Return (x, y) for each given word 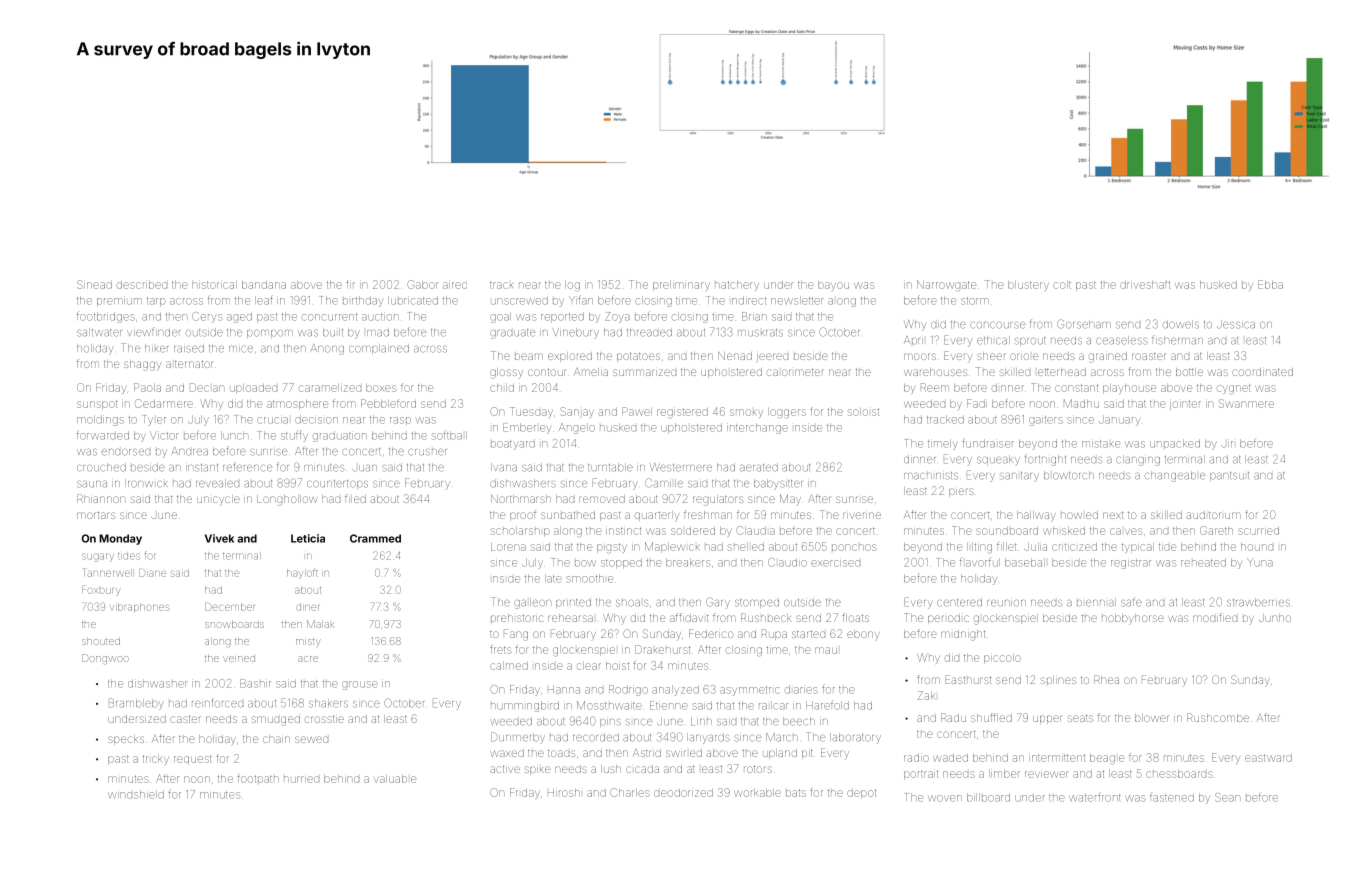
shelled (746, 547)
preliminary (681, 286)
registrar (1131, 564)
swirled (684, 753)
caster (185, 719)
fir (350, 284)
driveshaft (1145, 284)
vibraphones (140, 607)
